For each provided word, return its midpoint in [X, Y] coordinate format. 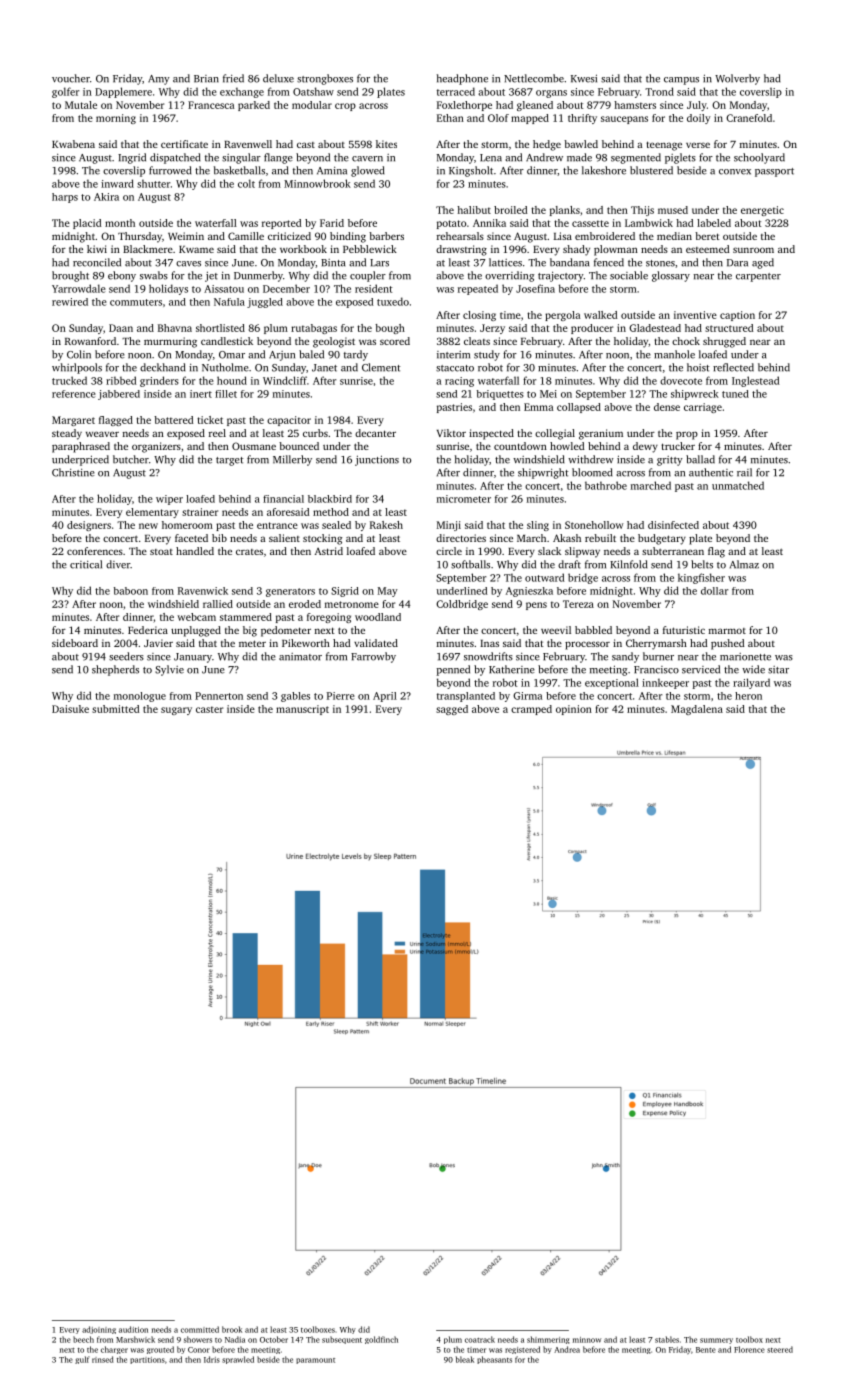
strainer [200, 512]
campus [681, 81]
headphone [462, 79]
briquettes [500, 395]
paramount [315, 1361]
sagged [452, 710]
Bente [706, 1350]
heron [748, 696]
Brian [206, 79]
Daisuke [70, 709]
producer [592, 329]
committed [200, 1329]
